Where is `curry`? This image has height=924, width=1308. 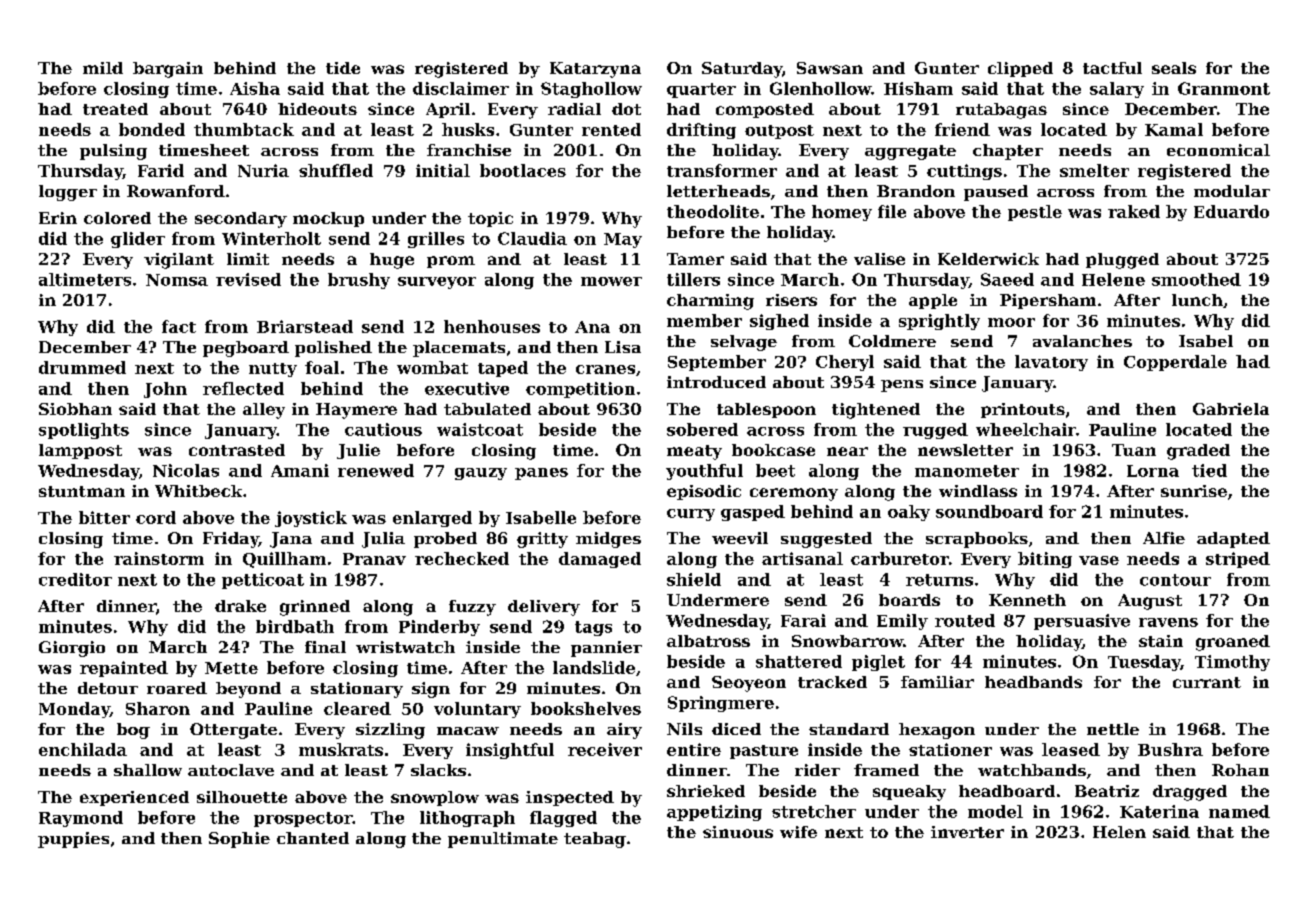
curry is located at coordinates (691, 515).
